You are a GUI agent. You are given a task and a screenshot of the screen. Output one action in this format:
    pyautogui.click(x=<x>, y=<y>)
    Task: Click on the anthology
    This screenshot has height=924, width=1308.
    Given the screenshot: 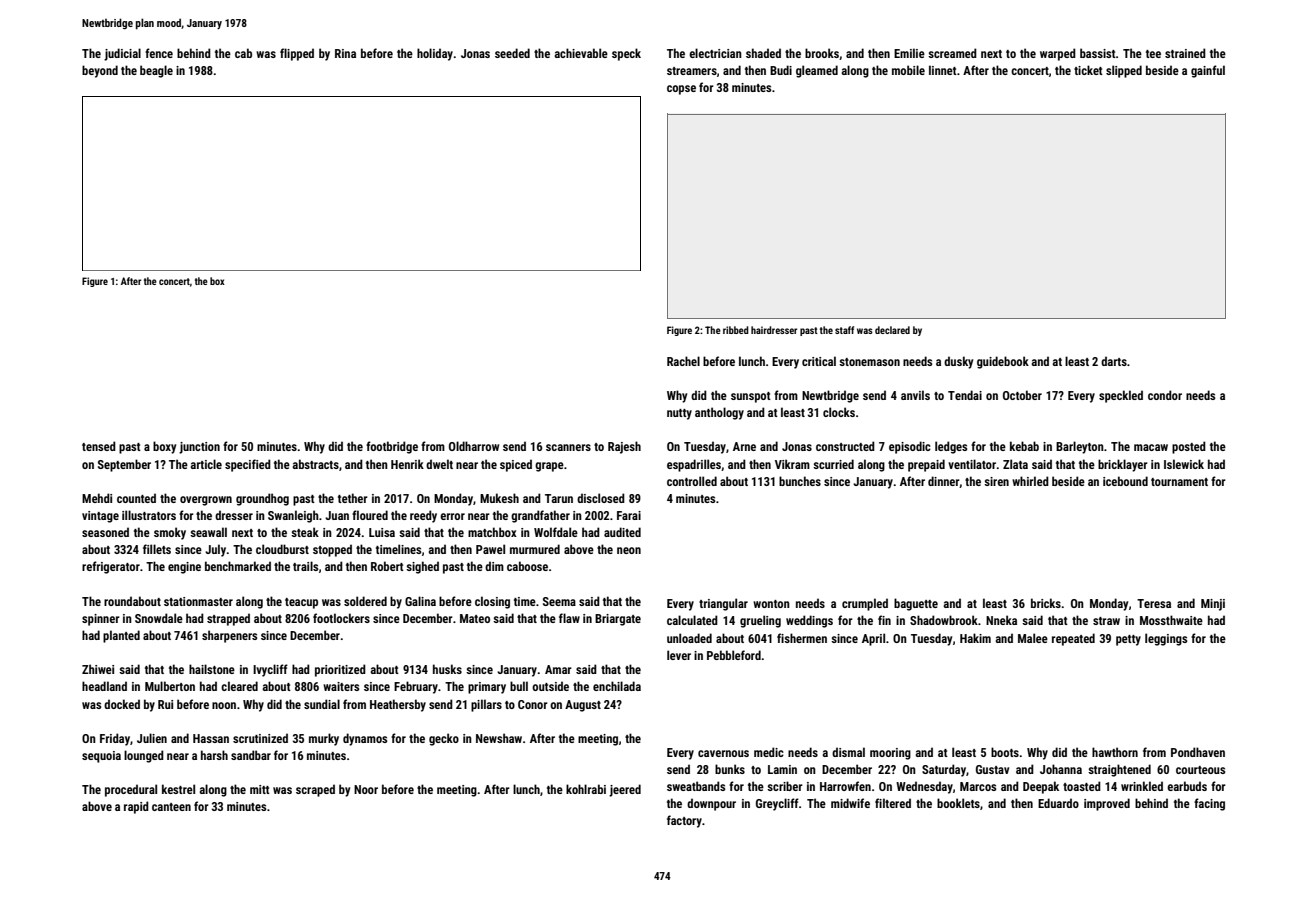 What is the action you would take?
    pyautogui.click(x=719, y=413)
